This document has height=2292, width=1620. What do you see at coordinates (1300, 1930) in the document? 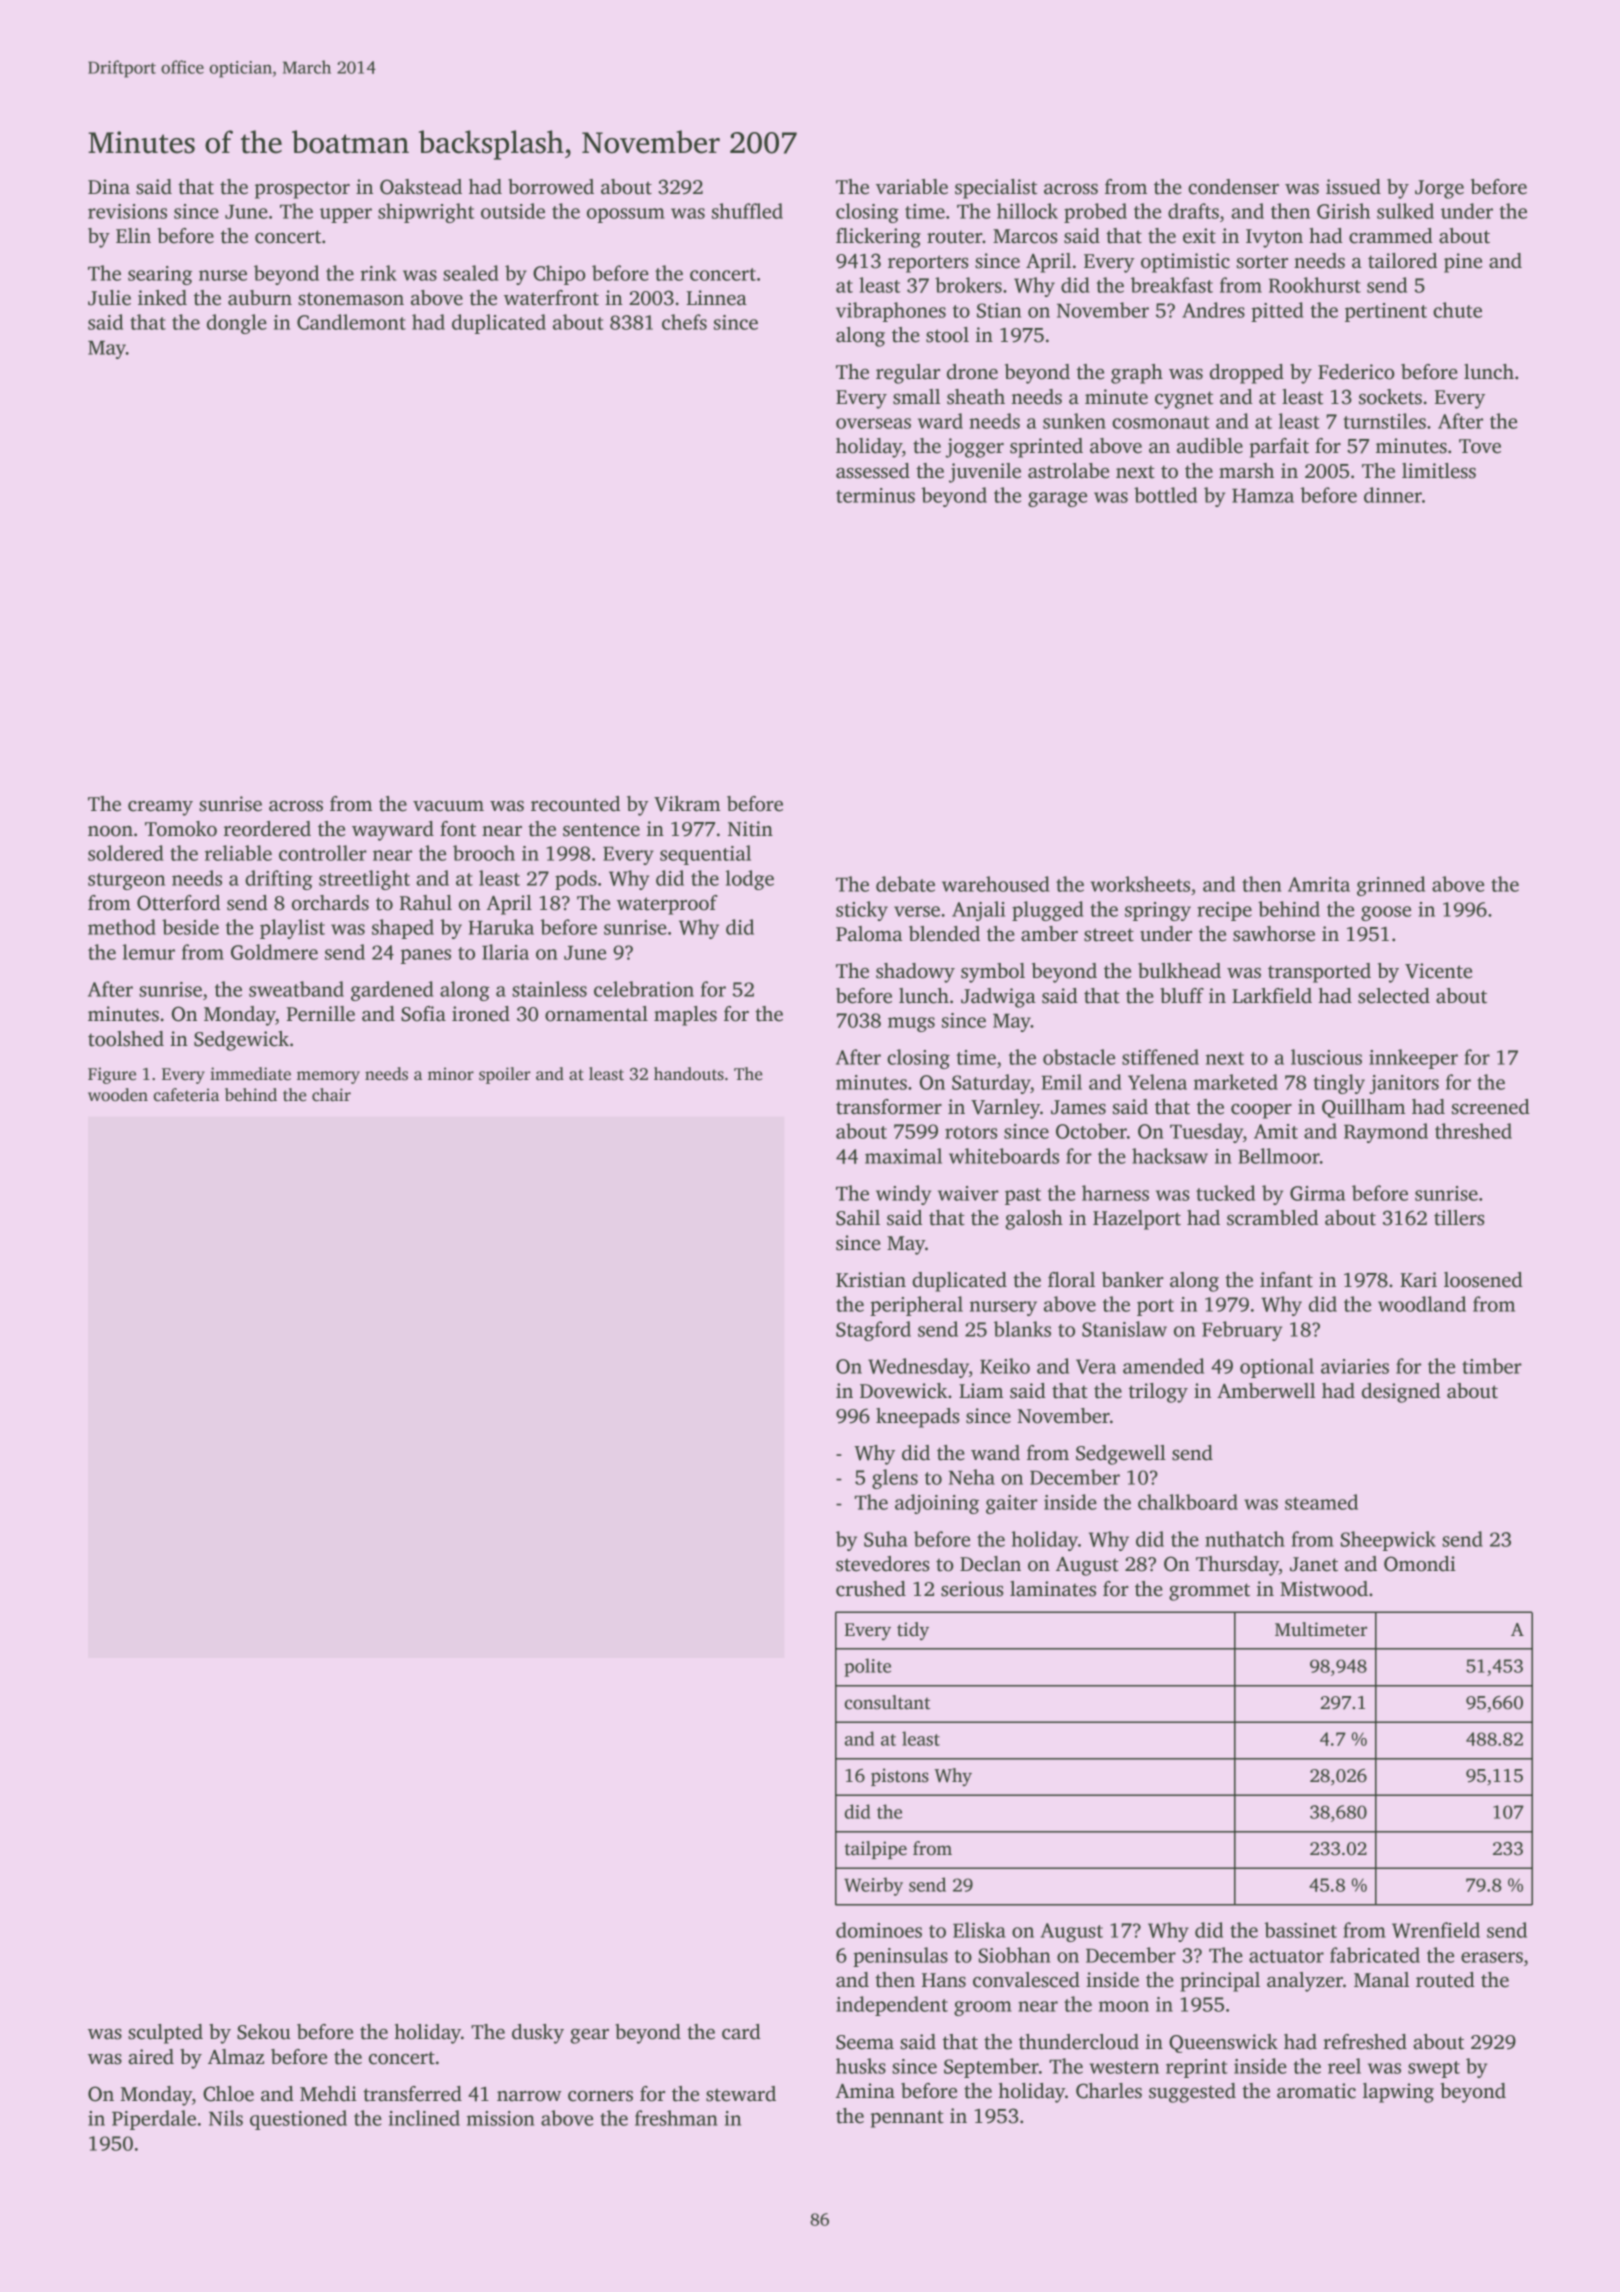
I see `bassinet` at bounding box center [1300, 1930].
